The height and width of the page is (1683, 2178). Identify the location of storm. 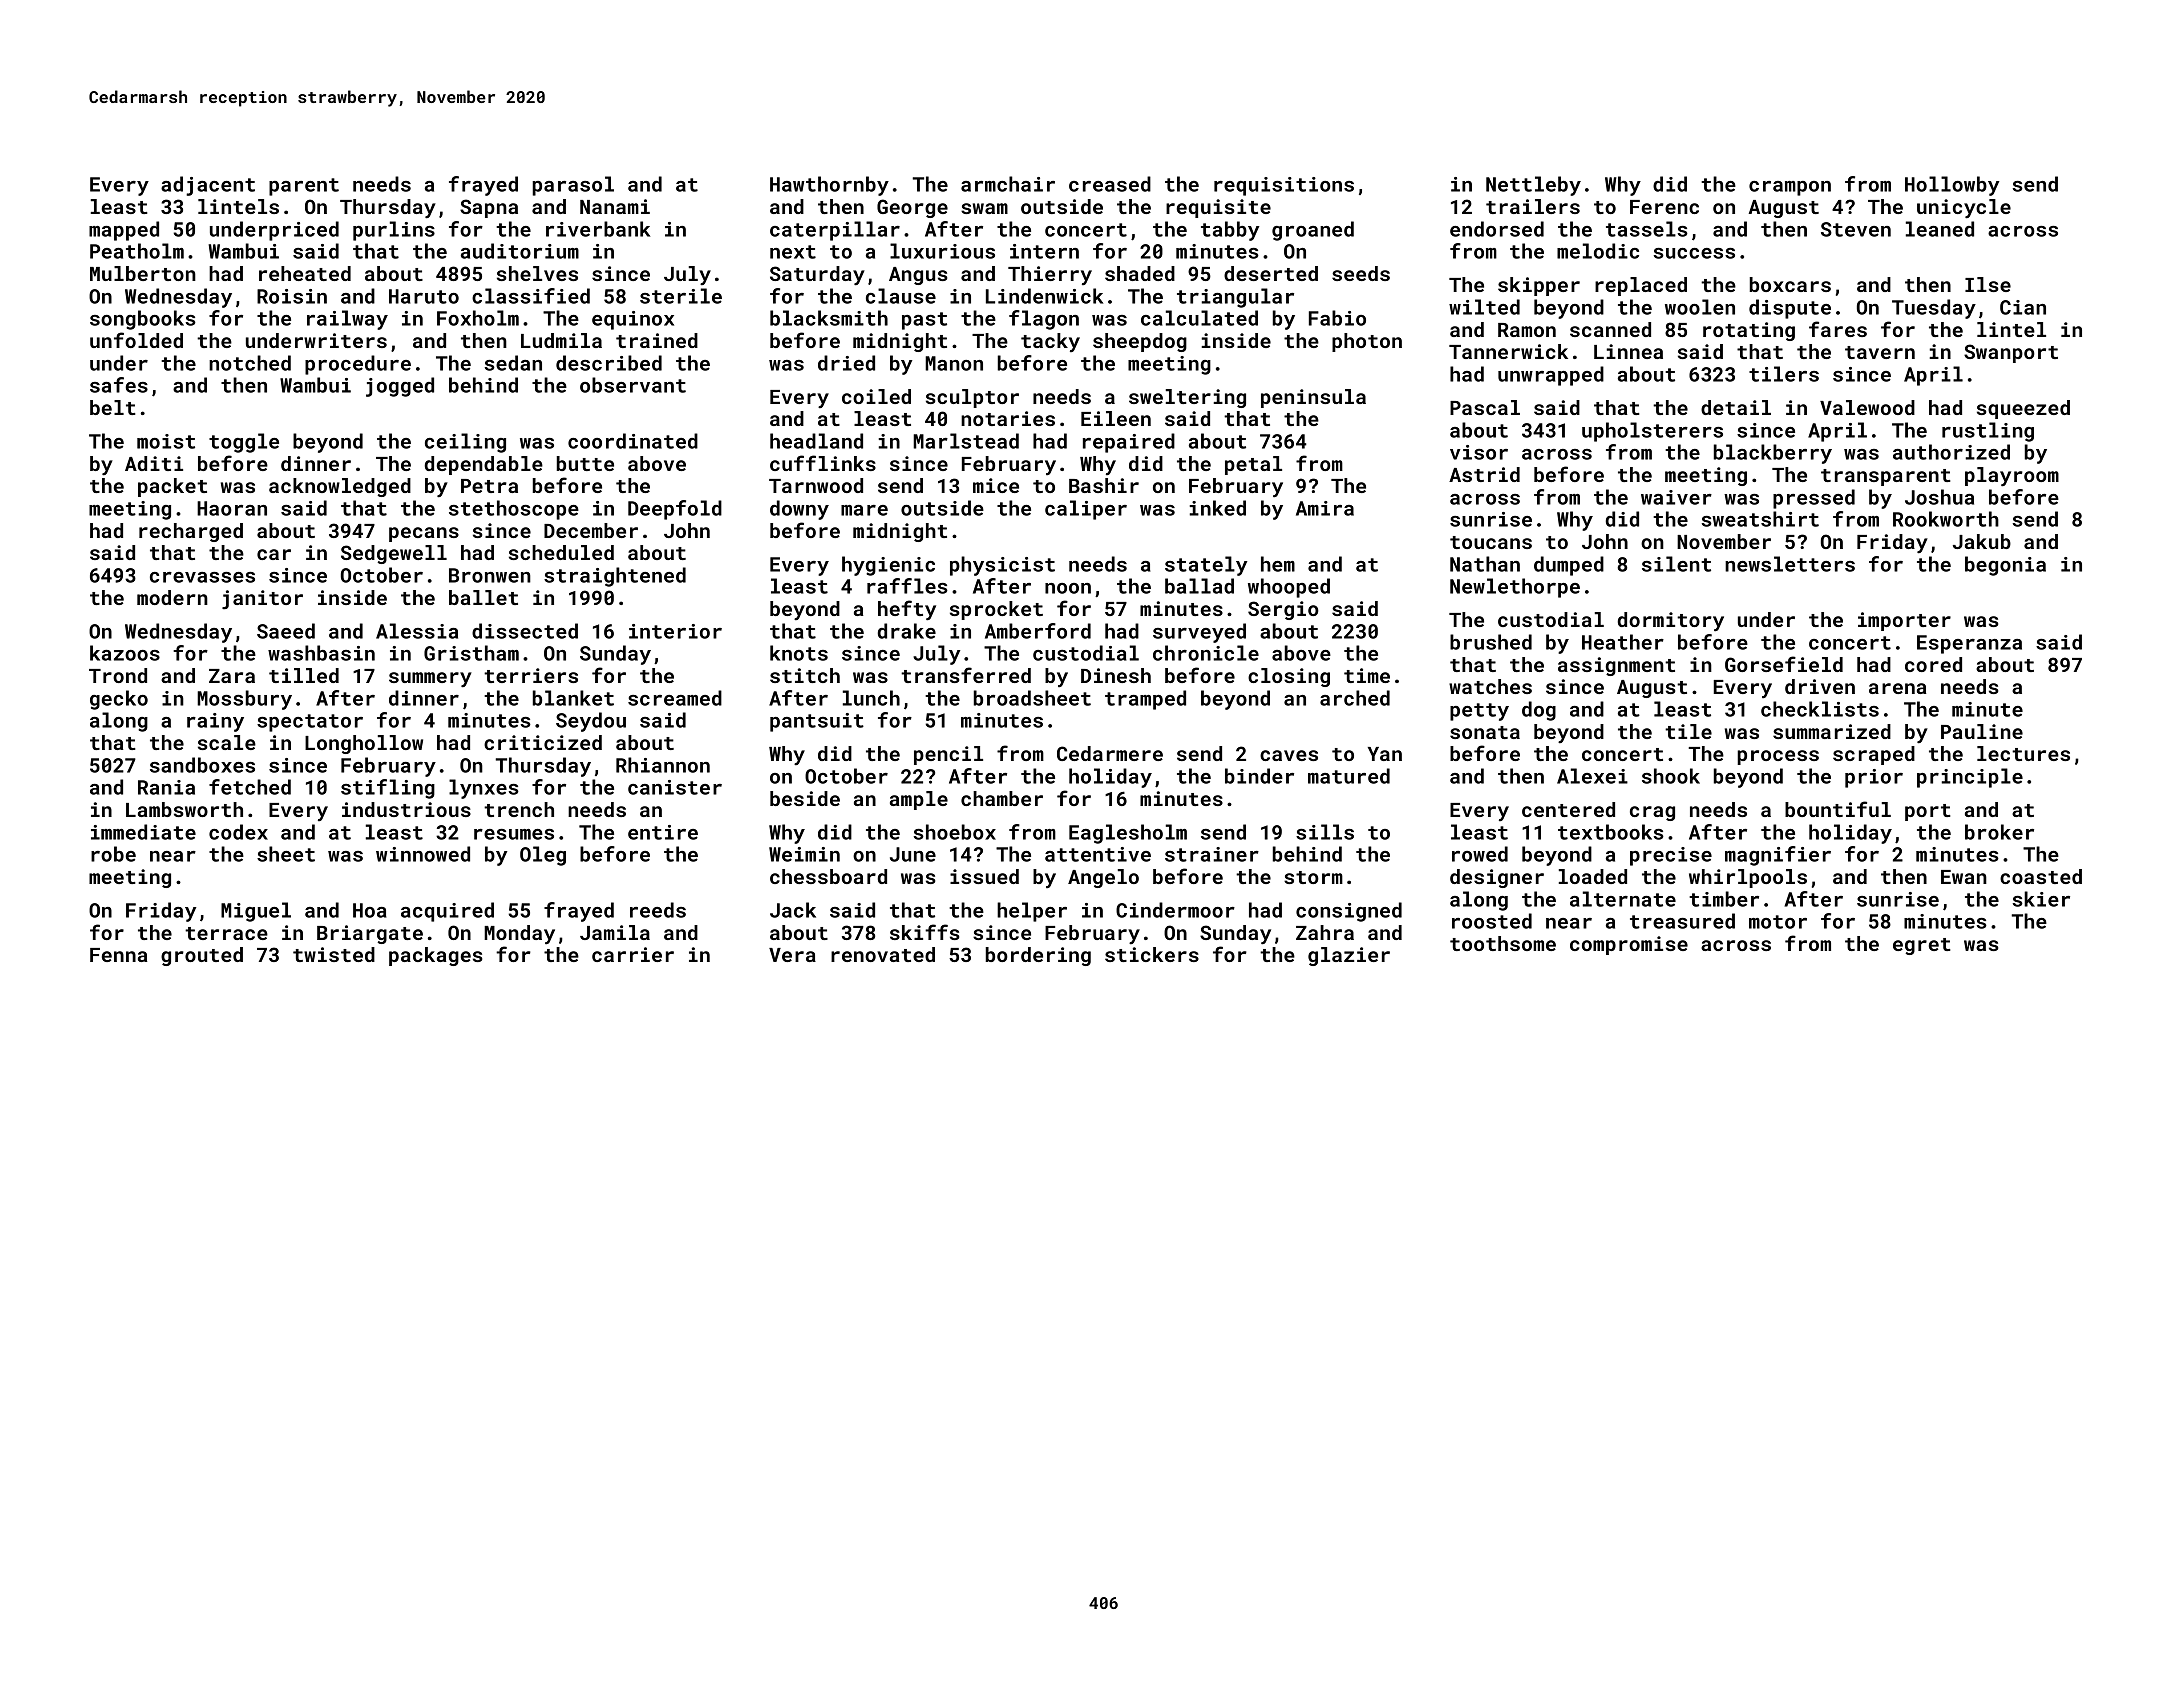
(1313, 877).
